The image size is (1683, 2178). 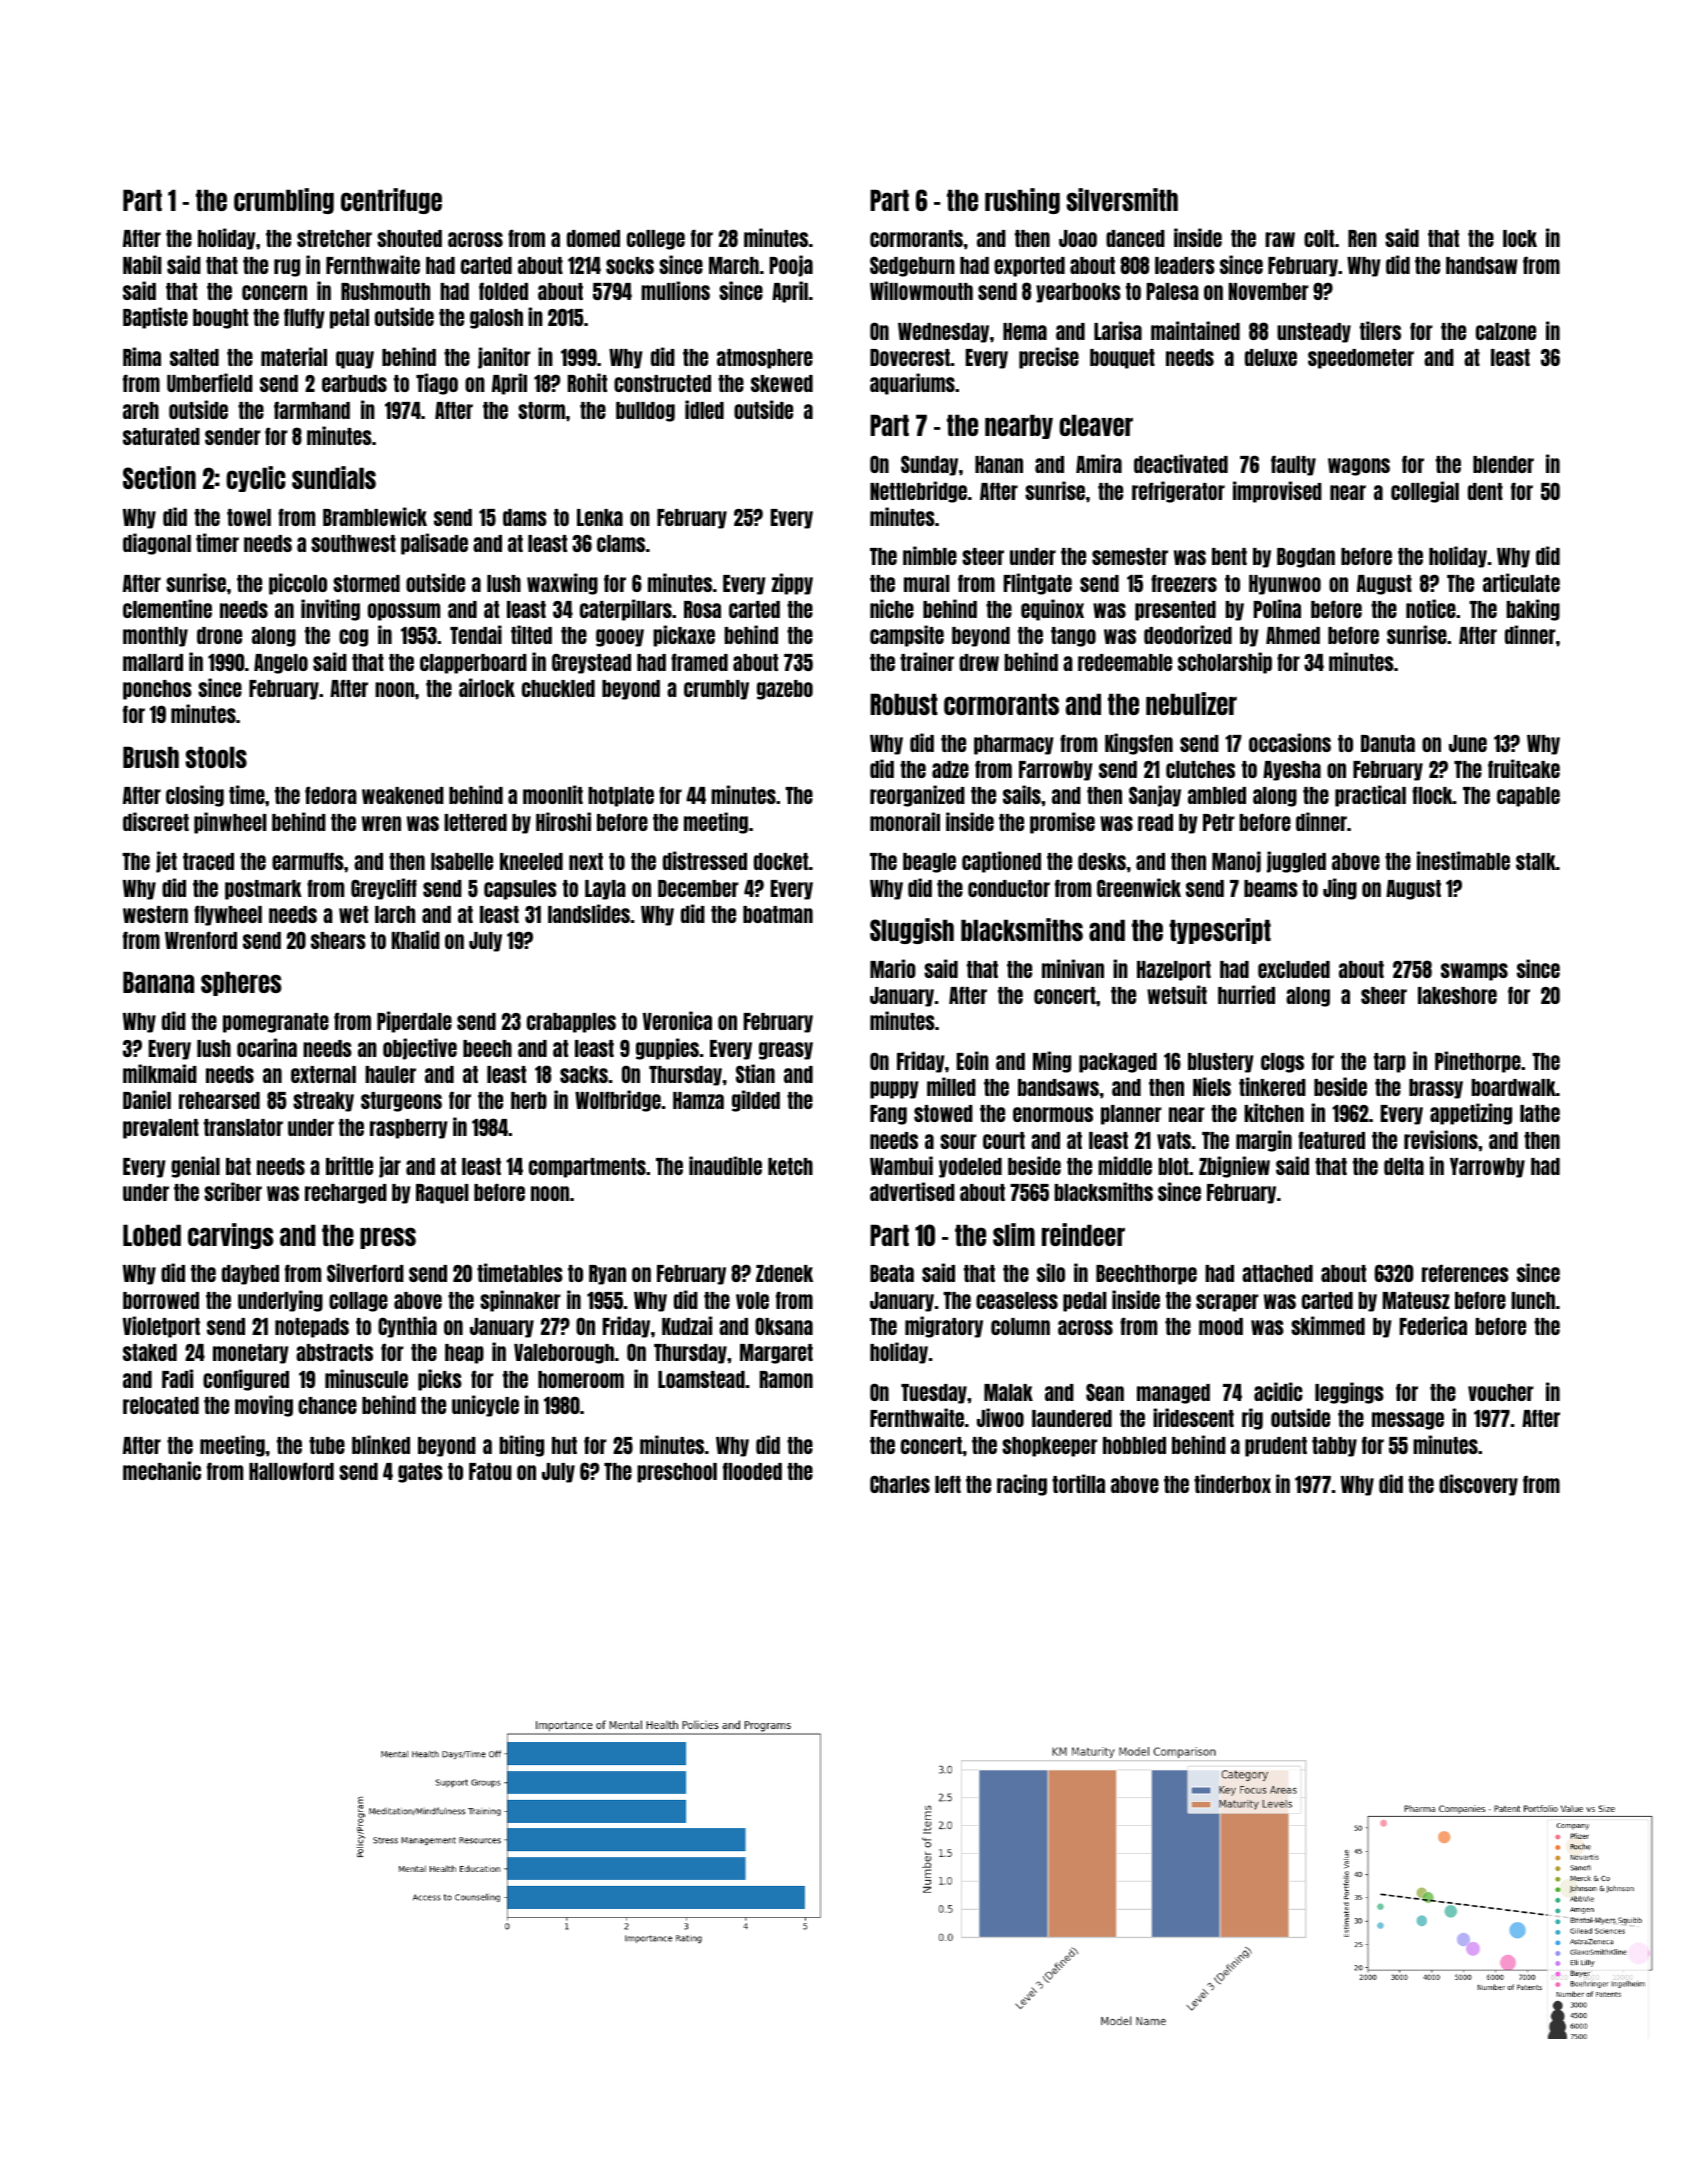 What do you see at coordinates (948, 1484) in the page?
I see `left` at bounding box center [948, 1484].
